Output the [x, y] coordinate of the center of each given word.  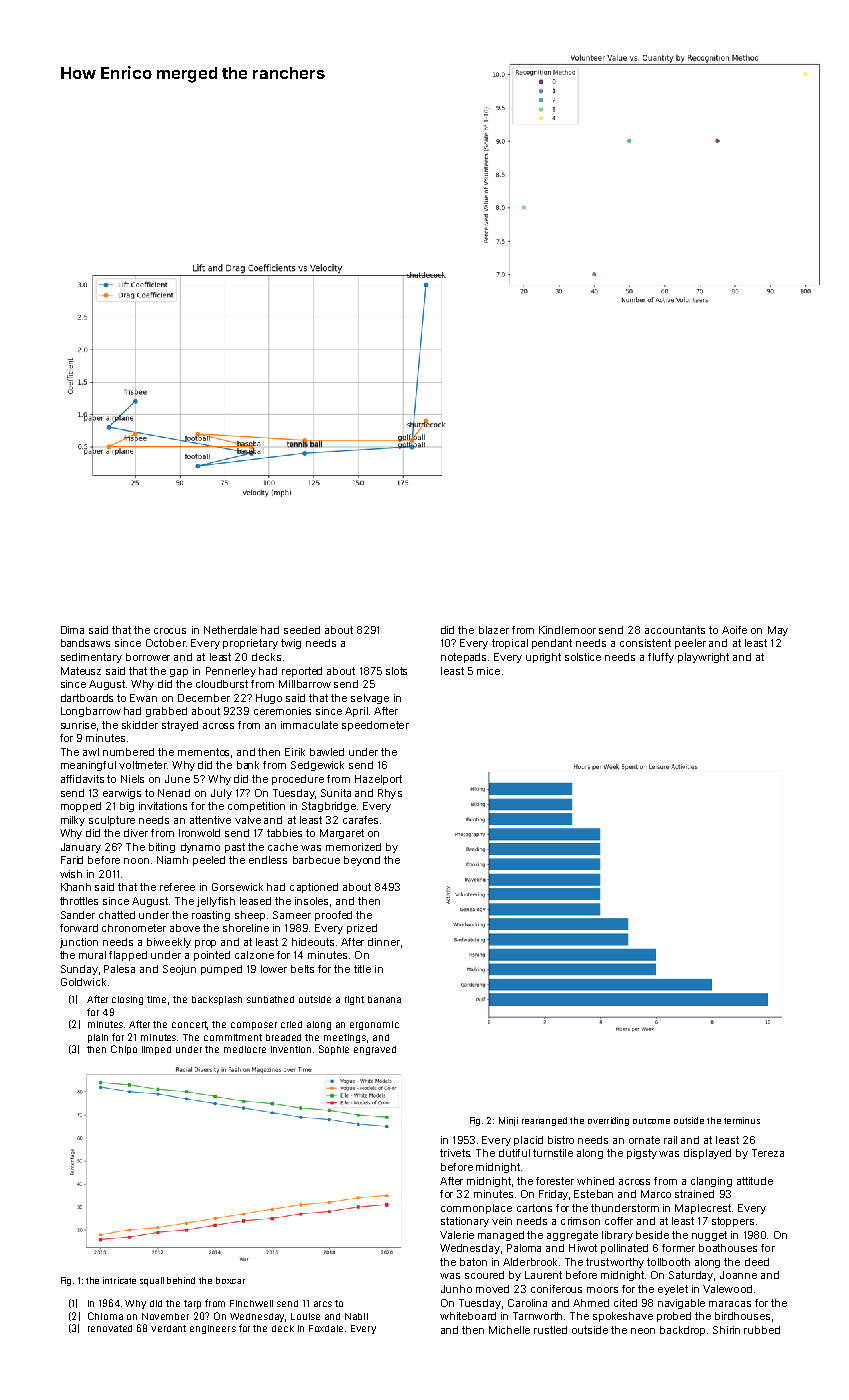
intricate [119, 1280]
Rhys [390, 794]
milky [73, 821]
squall [152, 1281]
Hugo [269, 699]
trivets [455, 1153]
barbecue [316, 860]
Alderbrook [530, 1262]
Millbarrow [305, 684]
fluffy [661, 658]
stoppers [733, 1222]
